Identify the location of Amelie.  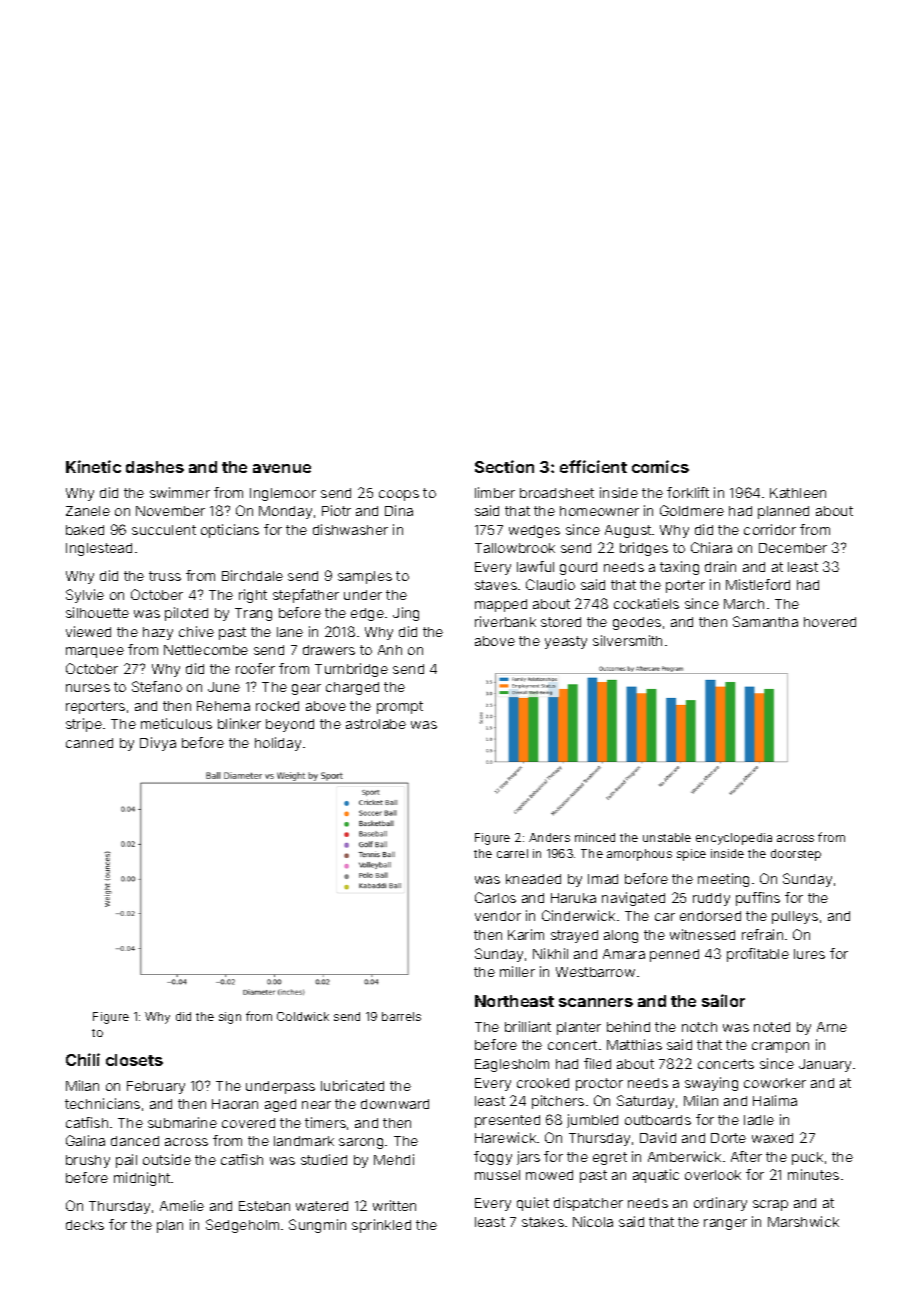
(182, 1205).
